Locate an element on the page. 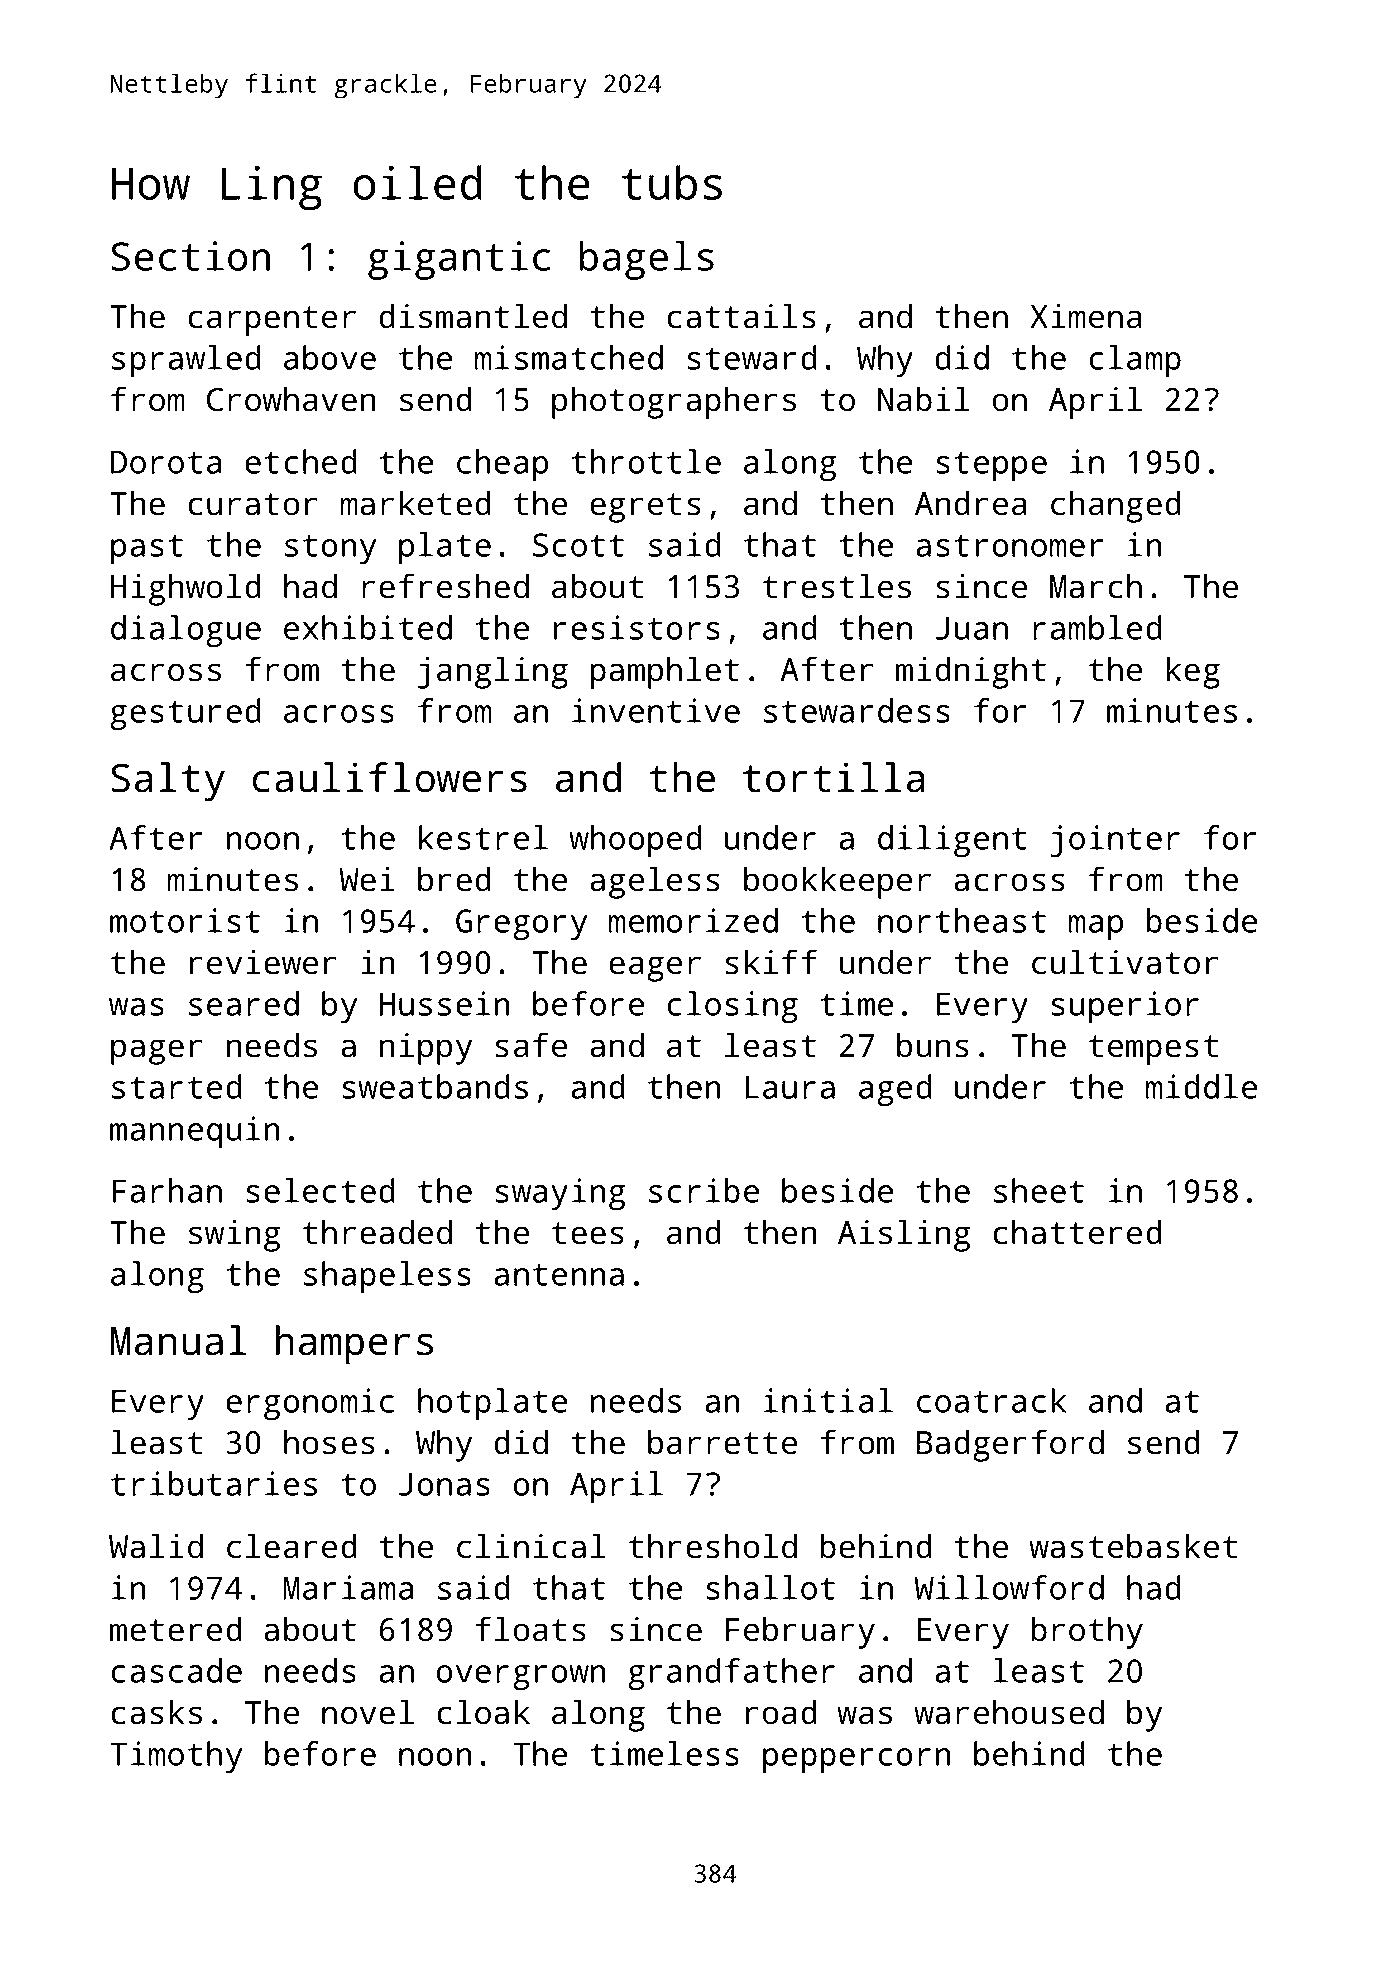 Image resolution: width=1386 pixels, height=1969 pixels. Ximena is located at coordinates (1085, 316).
